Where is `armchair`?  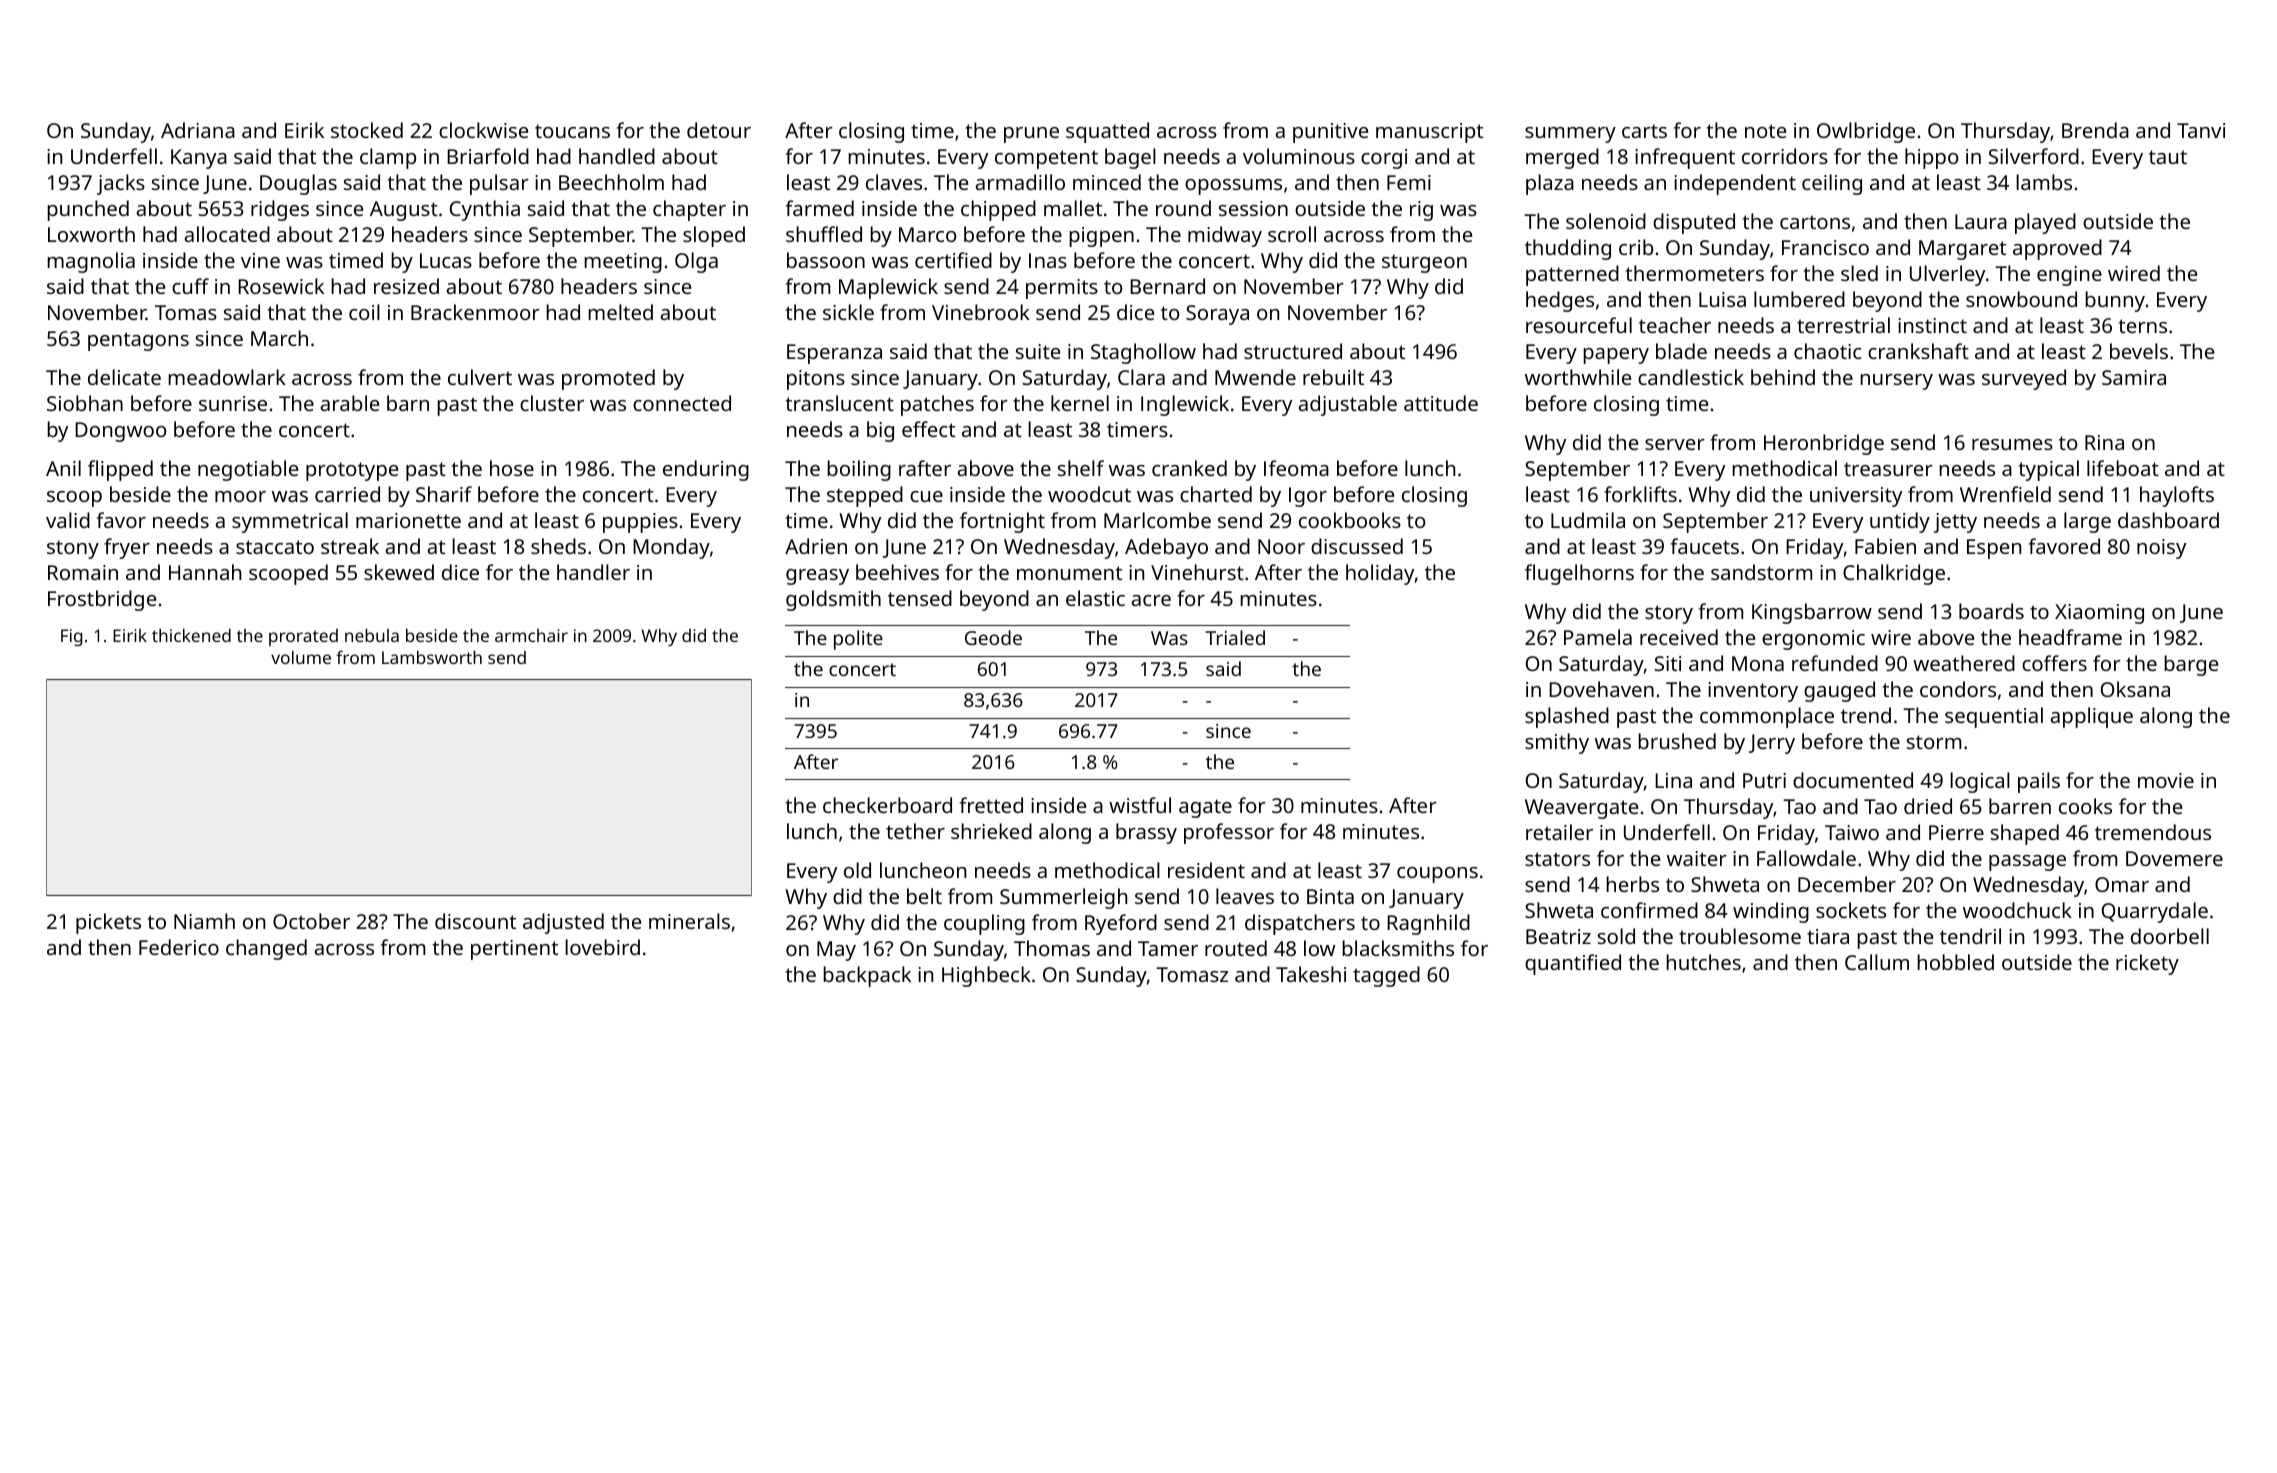 armchair is located at coordinates (531, 635).
